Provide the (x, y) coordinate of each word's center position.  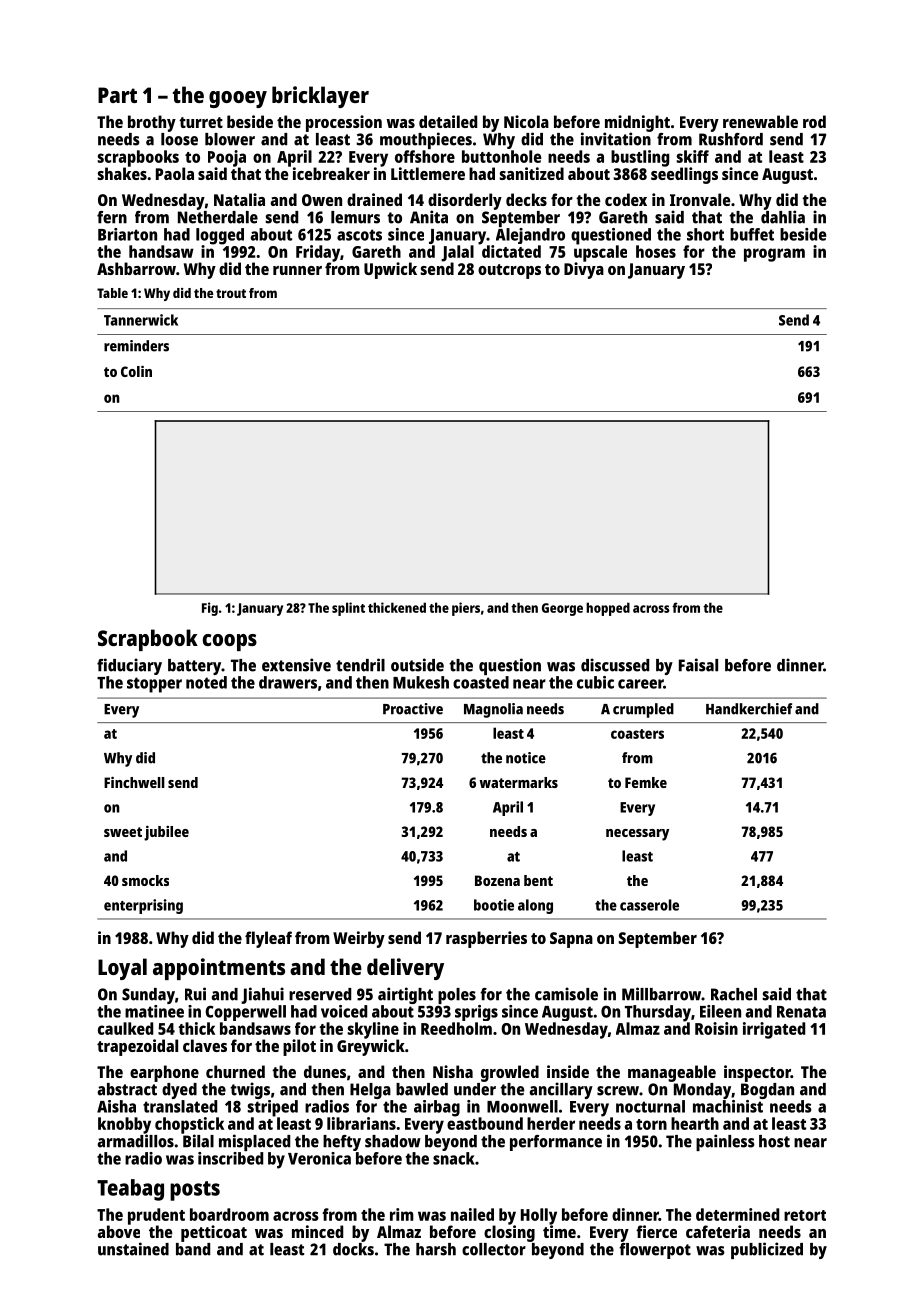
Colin (136, 371)
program (774, 255)
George (562, 609)
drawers (288, 682)
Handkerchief (749, 709)
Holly (539, 1216)
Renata (801, 1012)
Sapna (571, 940)
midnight (637, 123)
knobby (124, 1125)
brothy (152, 123)
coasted (481, 682)
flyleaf (268, 939)
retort (805, 1215)
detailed (448, 121)
